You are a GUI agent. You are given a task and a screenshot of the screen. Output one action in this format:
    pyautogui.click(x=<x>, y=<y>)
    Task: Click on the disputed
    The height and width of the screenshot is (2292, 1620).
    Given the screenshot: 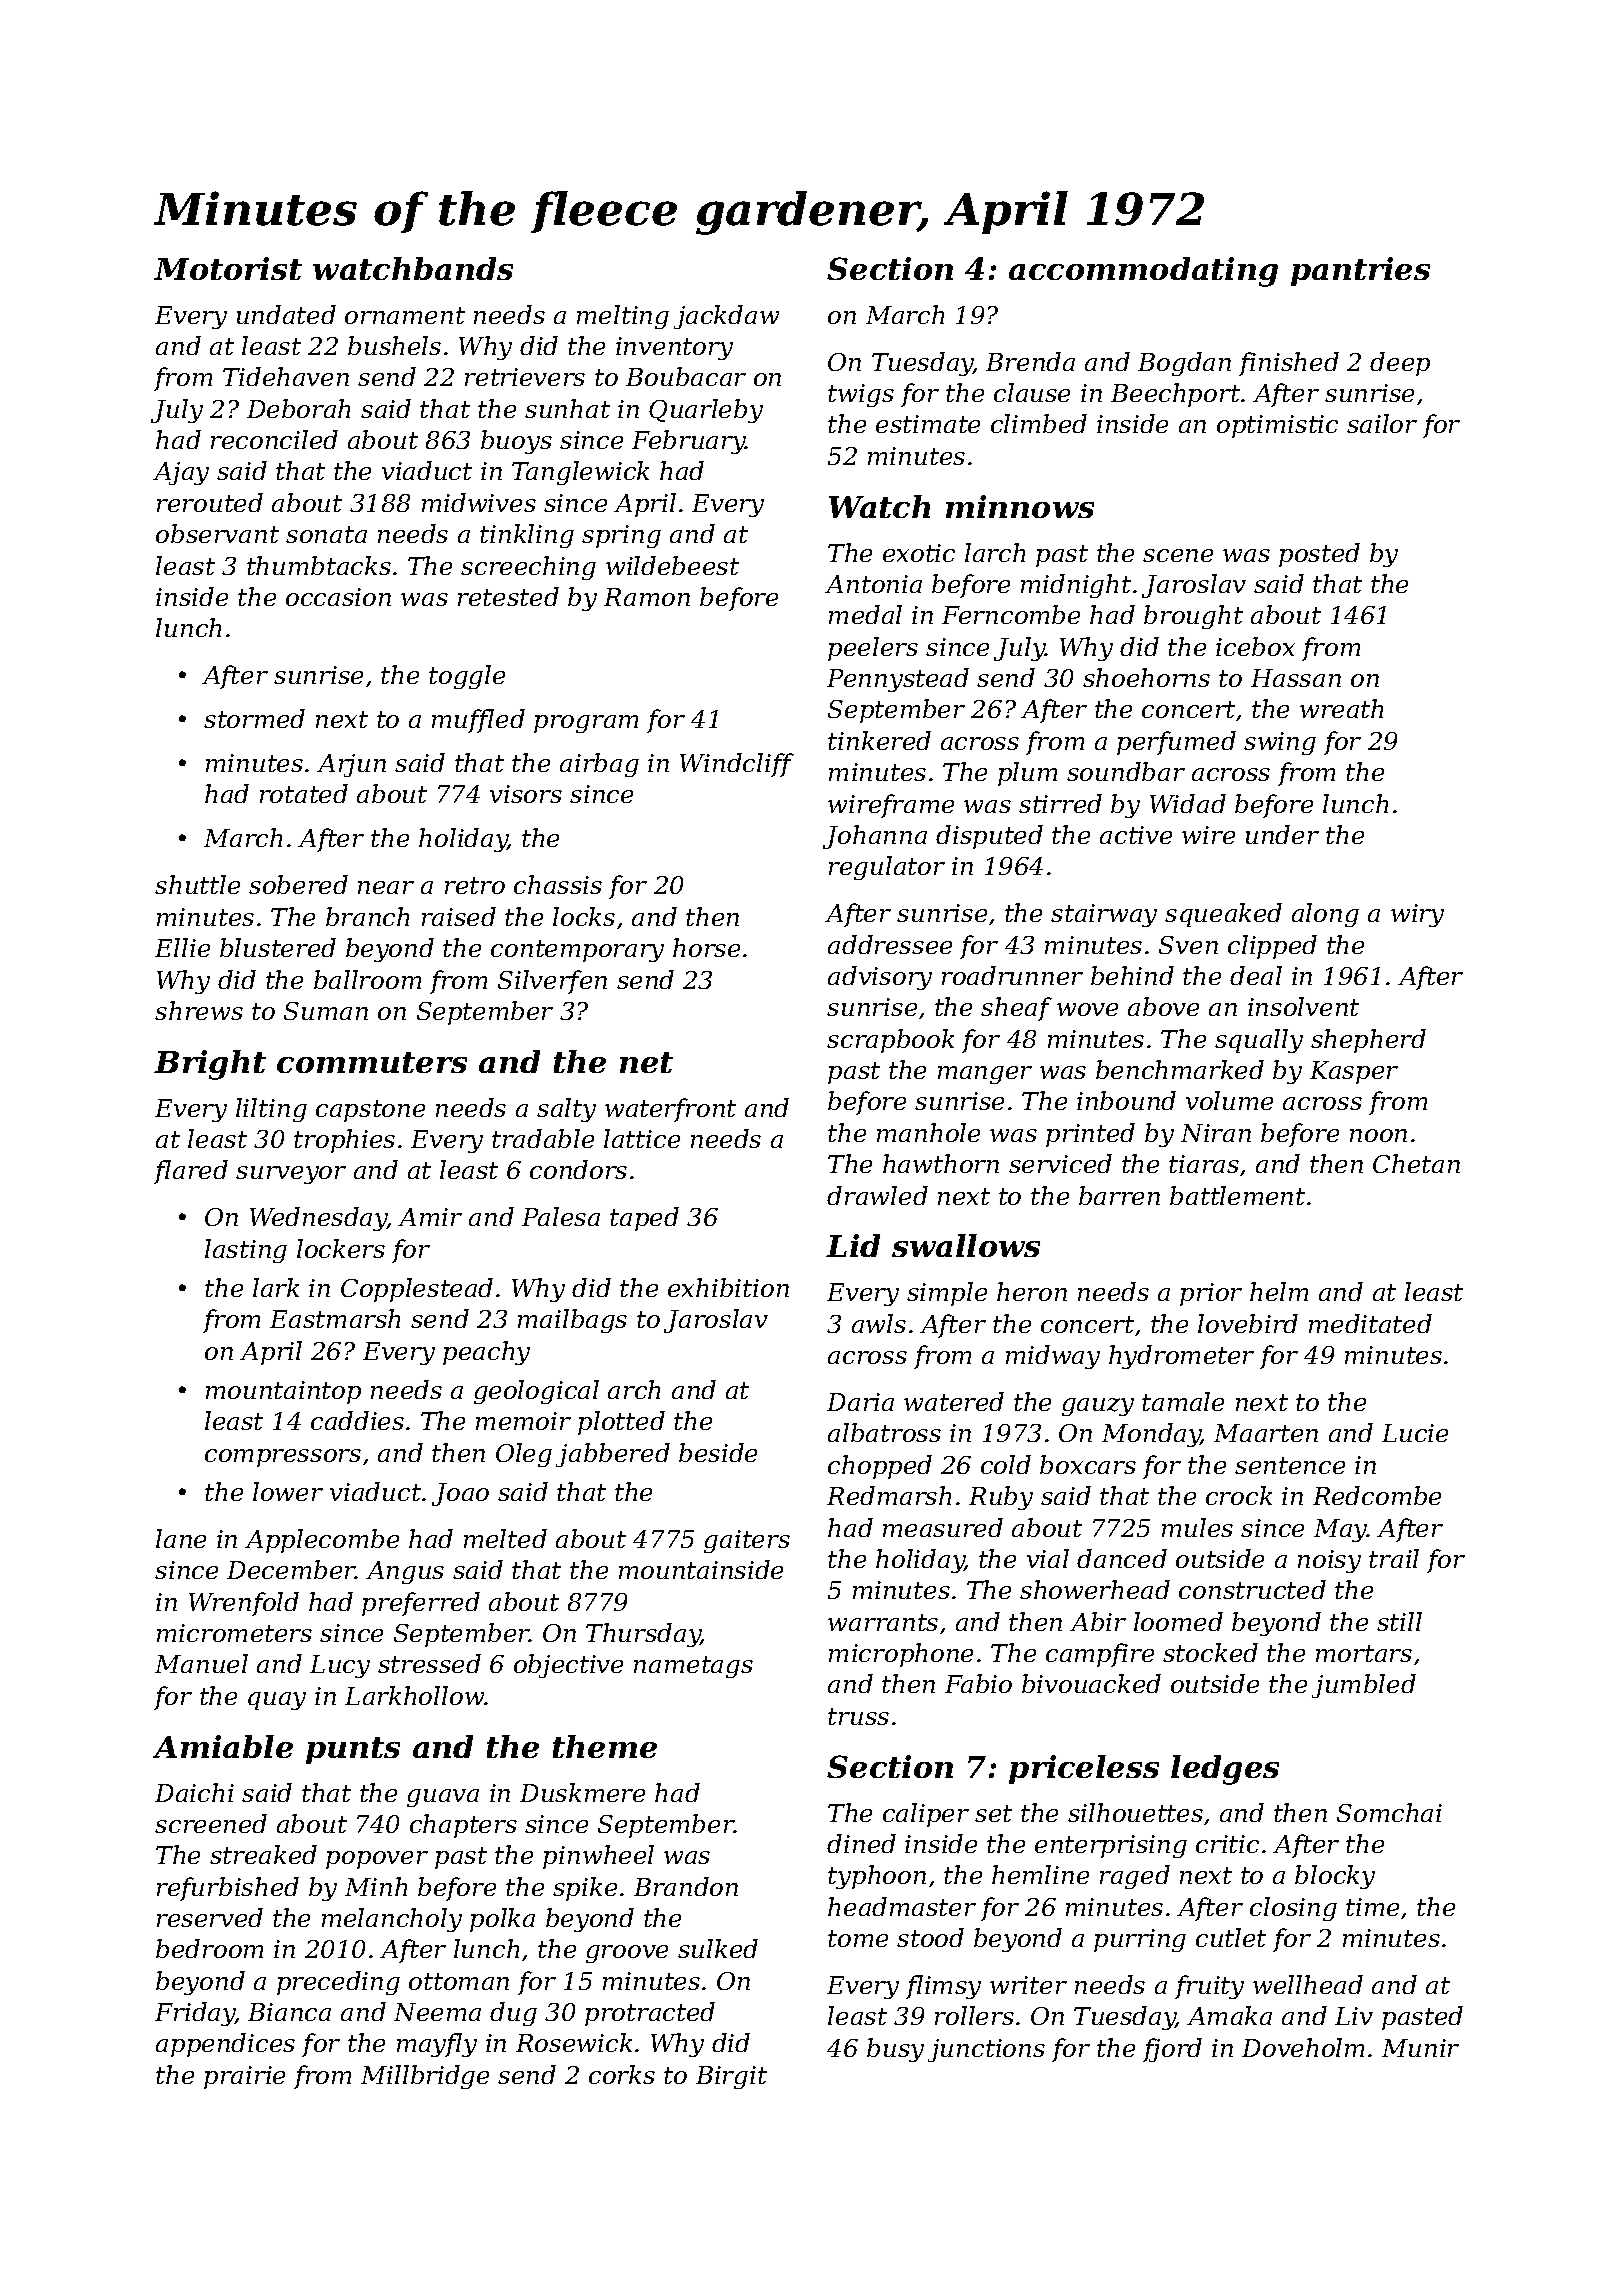 What is the action you would take?
    pyautogui.click(x=989, y=837)
